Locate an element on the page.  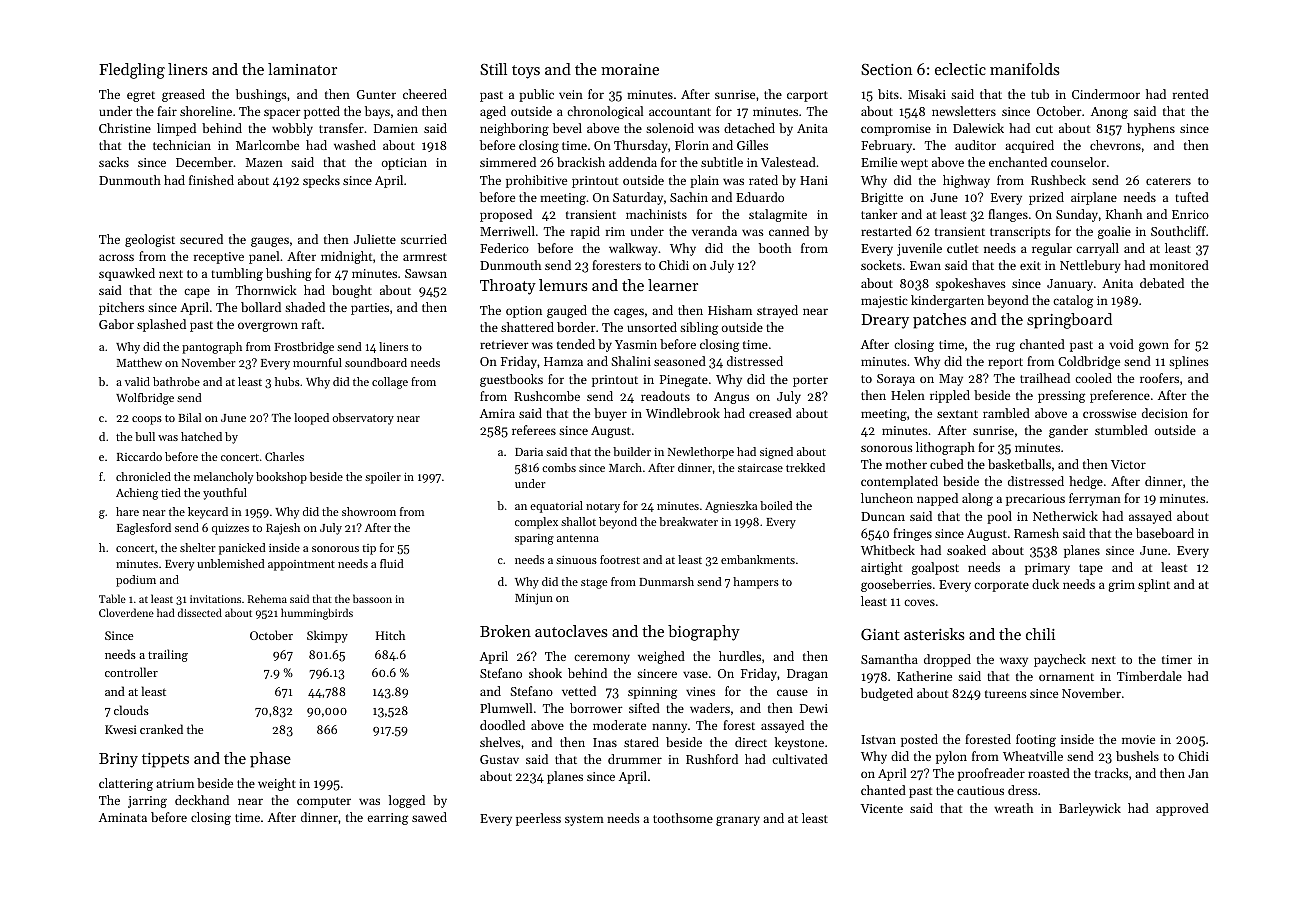
system is located at coordinates (584, 820).
